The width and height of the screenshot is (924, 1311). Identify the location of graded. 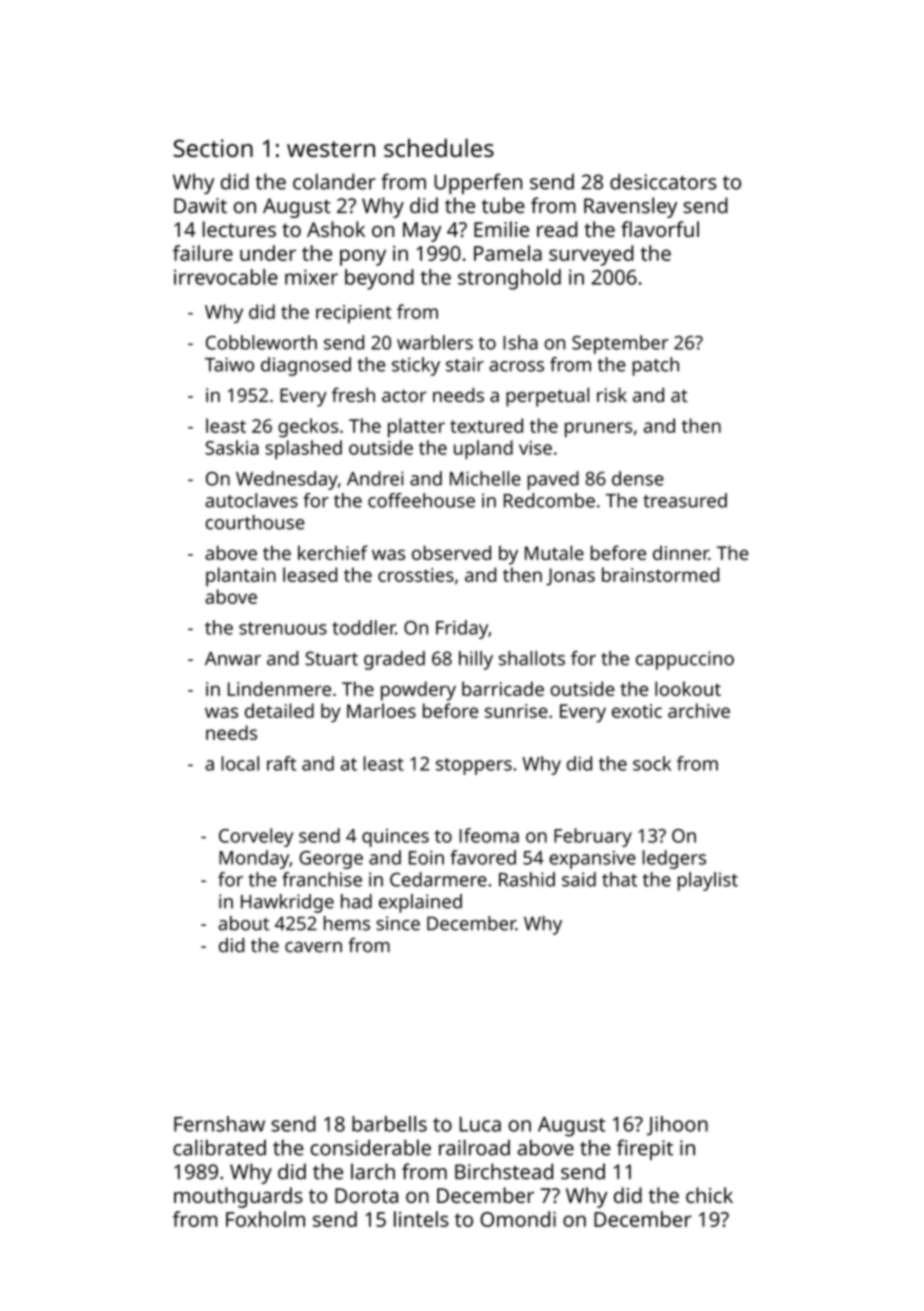
(394, 660).
